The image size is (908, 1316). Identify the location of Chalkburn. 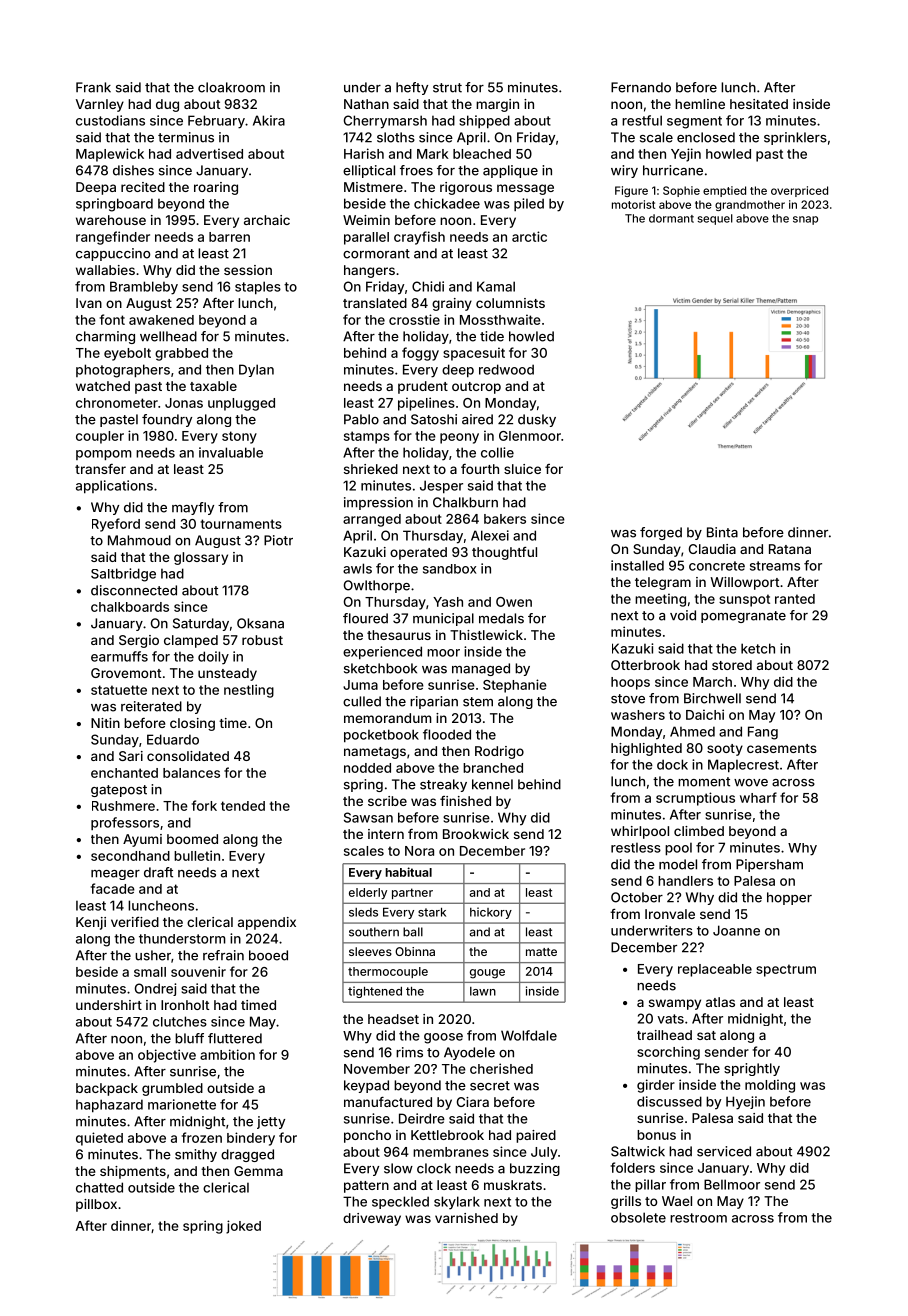
(465, 502).
